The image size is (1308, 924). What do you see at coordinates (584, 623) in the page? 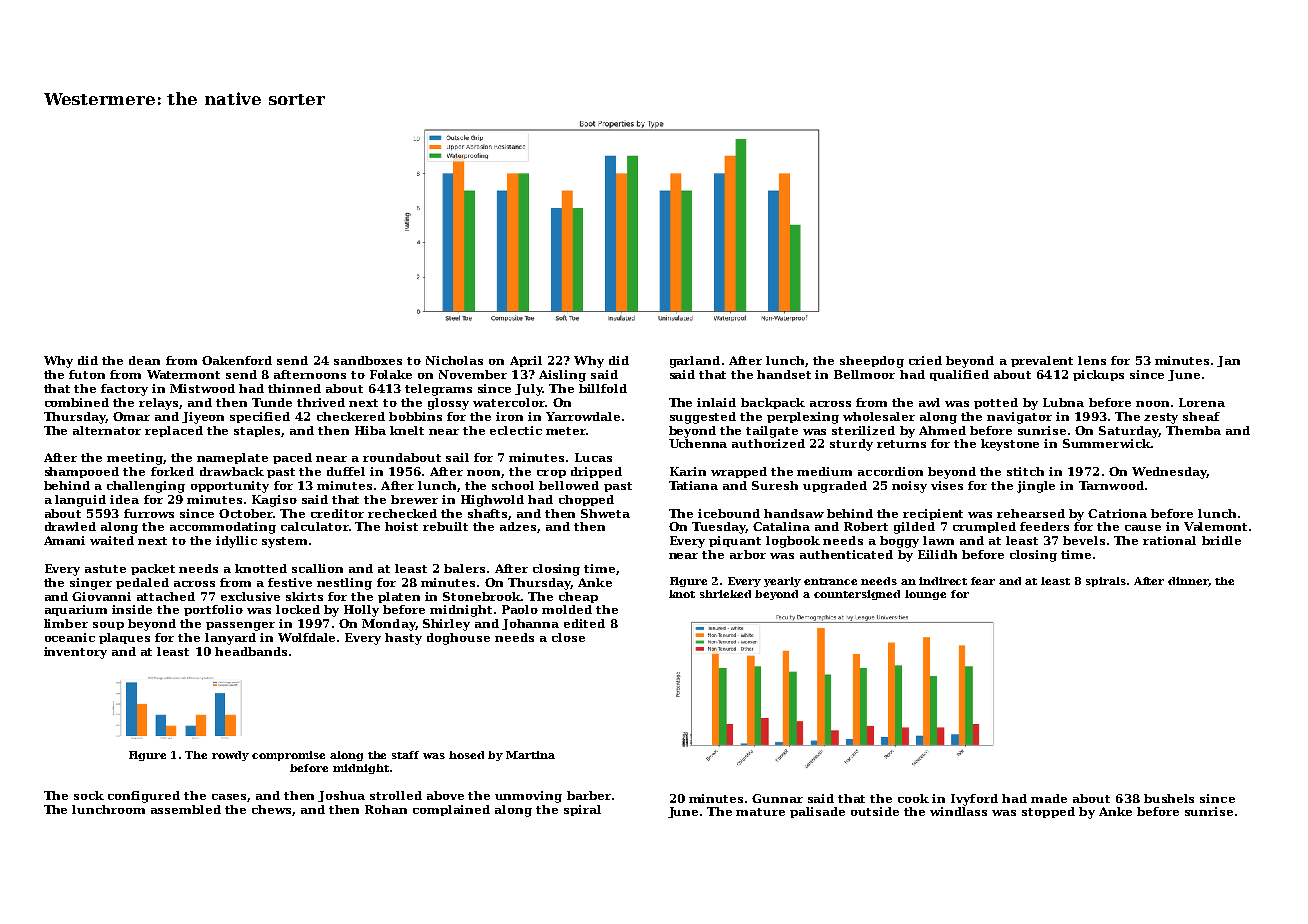
I see `edited` at bounding box center [584, 623].
